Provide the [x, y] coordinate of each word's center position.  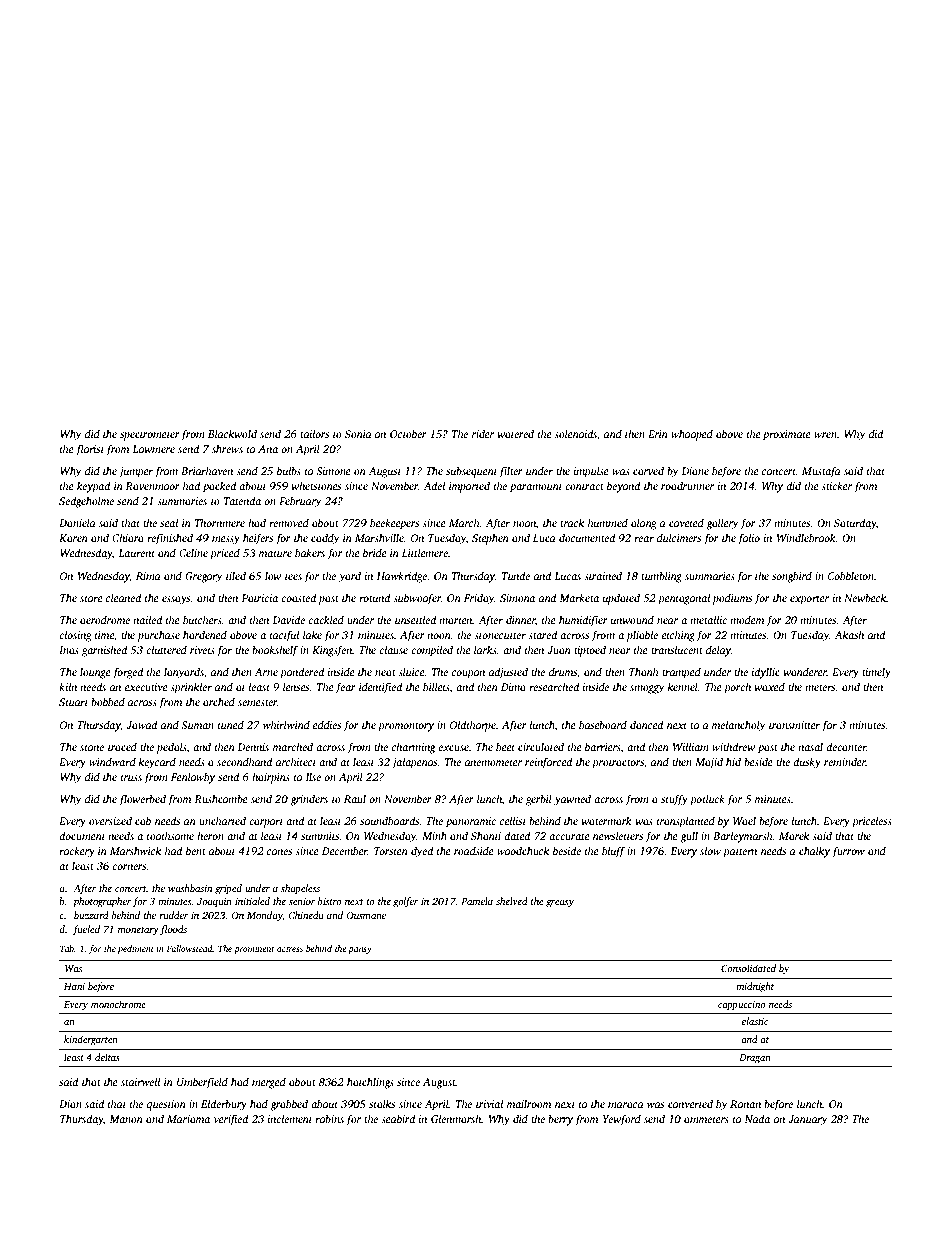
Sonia [358, 434]
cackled [326, 619]
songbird [792, 577]
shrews [227, 448]
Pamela [477, 901]
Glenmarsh [456, 1118]
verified [231, 1120]
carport [266, 823]
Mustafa [821, 472]
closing [75, 636]
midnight [755, 987]
